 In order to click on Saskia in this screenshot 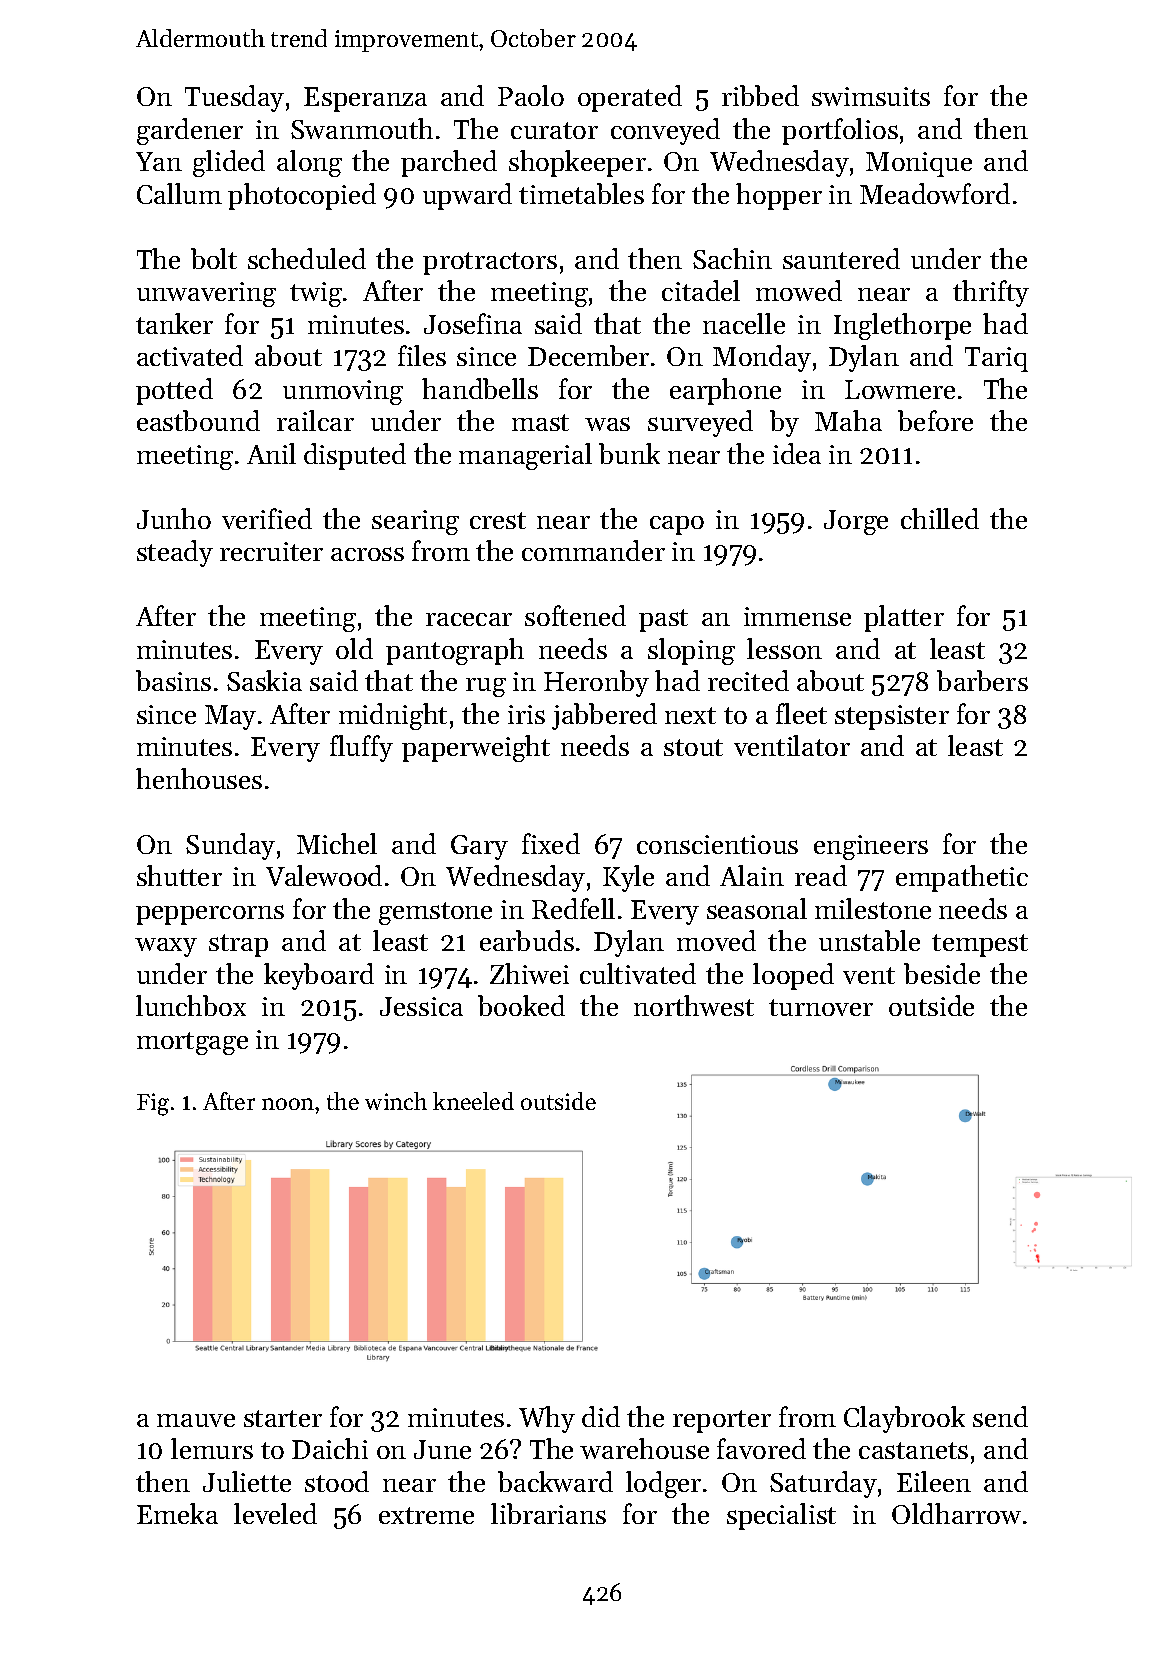, I will do `click(264, 680)`.
